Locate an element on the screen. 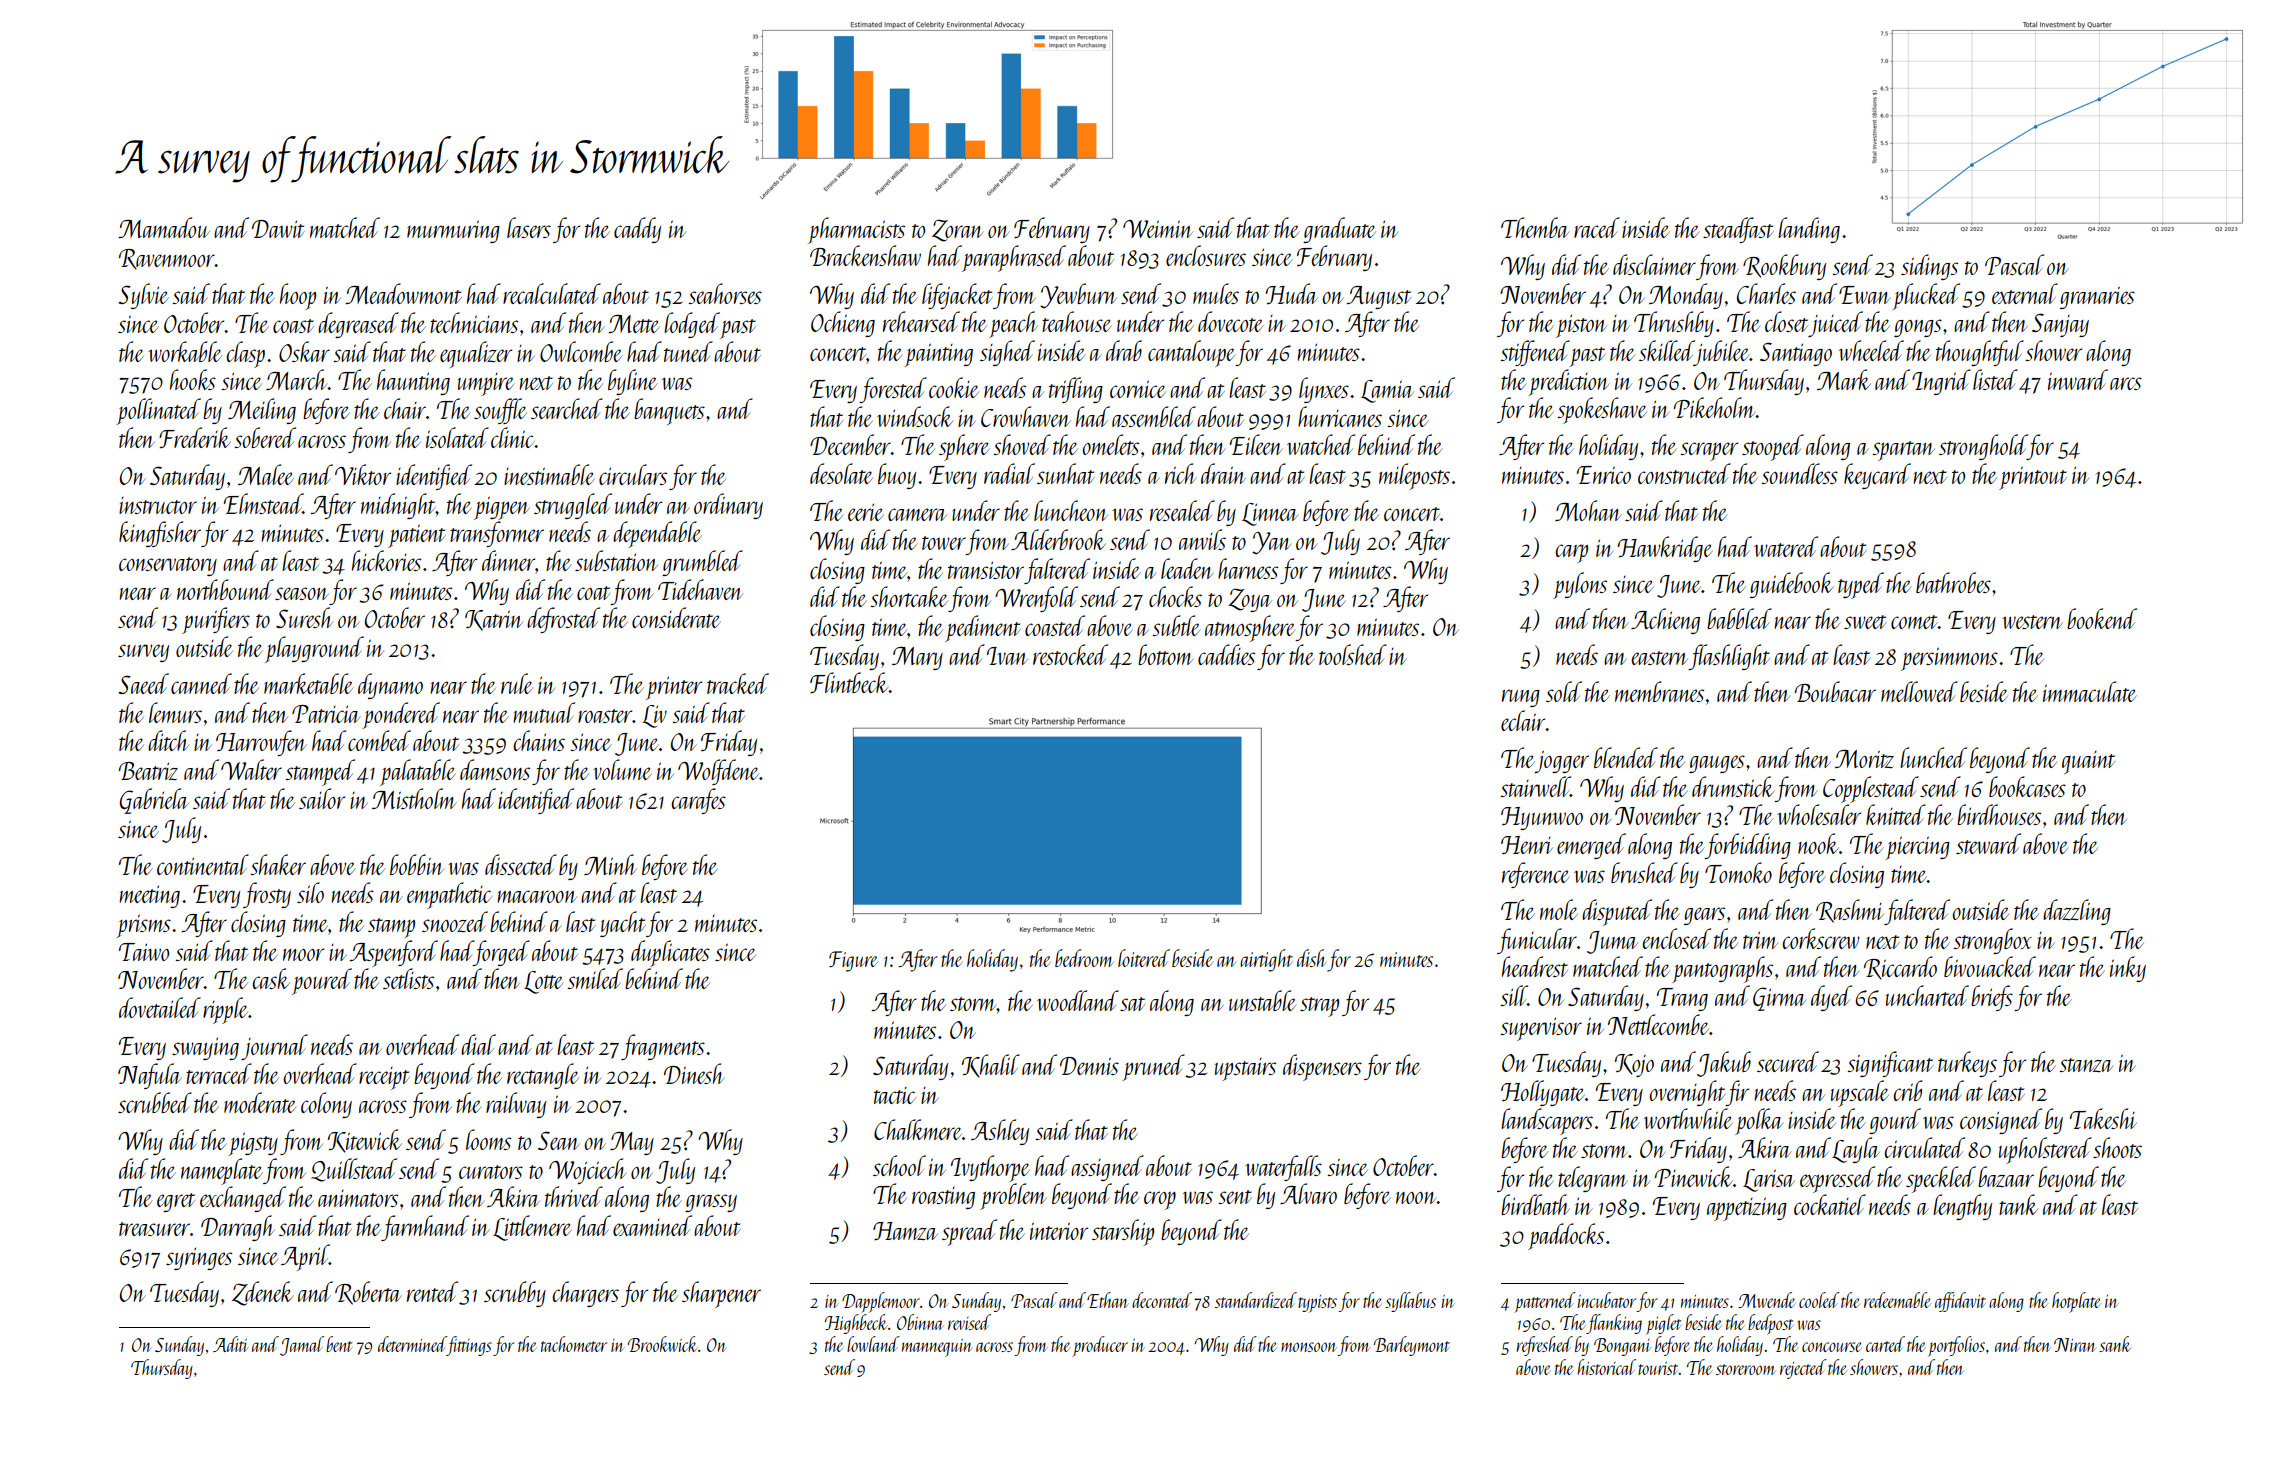  jubilee is located at coordinates (1722, 353).
